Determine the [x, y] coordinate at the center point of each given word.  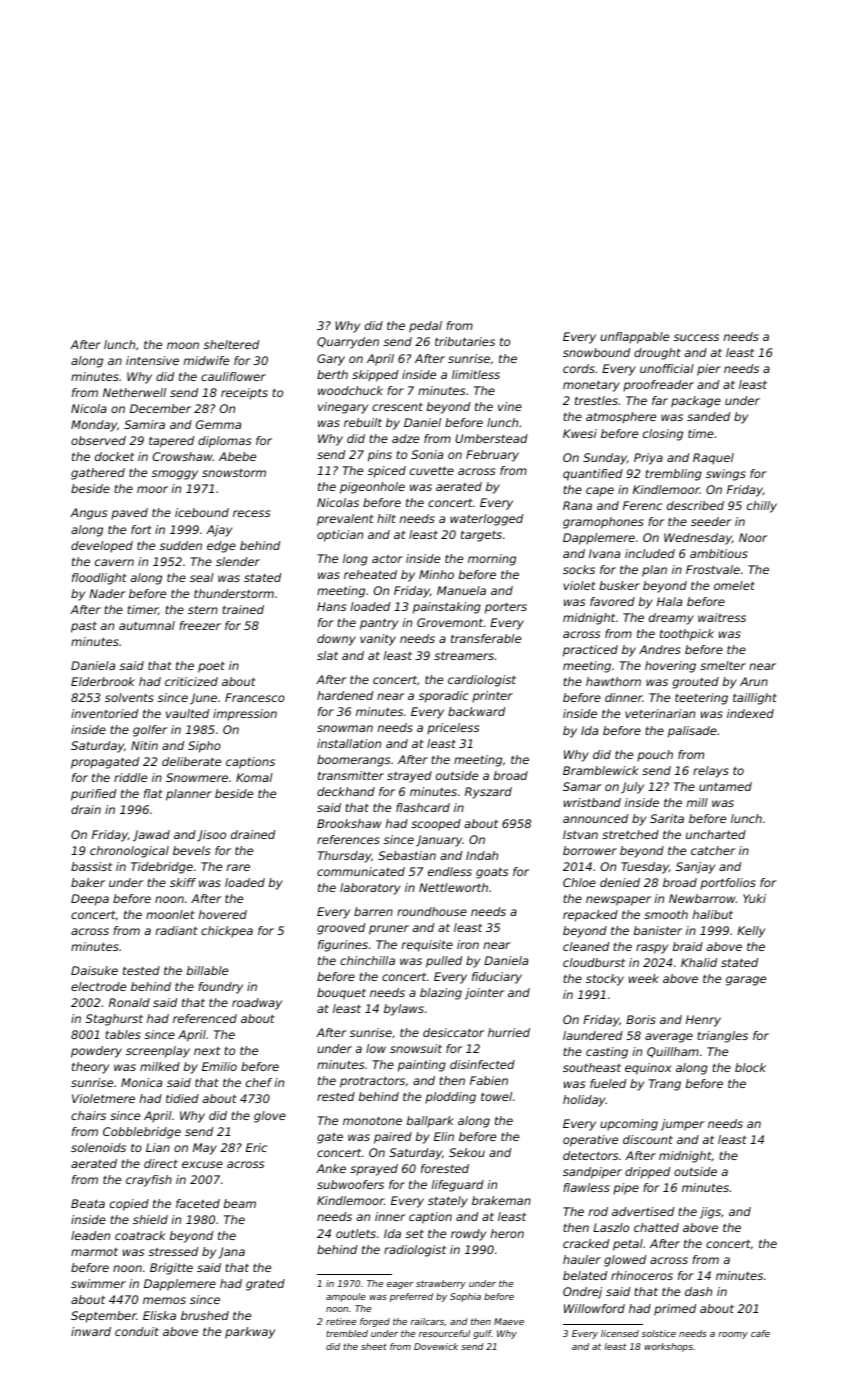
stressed [173, 1251]
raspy [652, 949]
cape [600, 492]
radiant [177, 930]
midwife [206, 360]
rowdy [468, 1235]
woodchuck [350, 390]
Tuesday [645, 868]
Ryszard [488, 793]
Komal [254, 777]
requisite [427, 946]
